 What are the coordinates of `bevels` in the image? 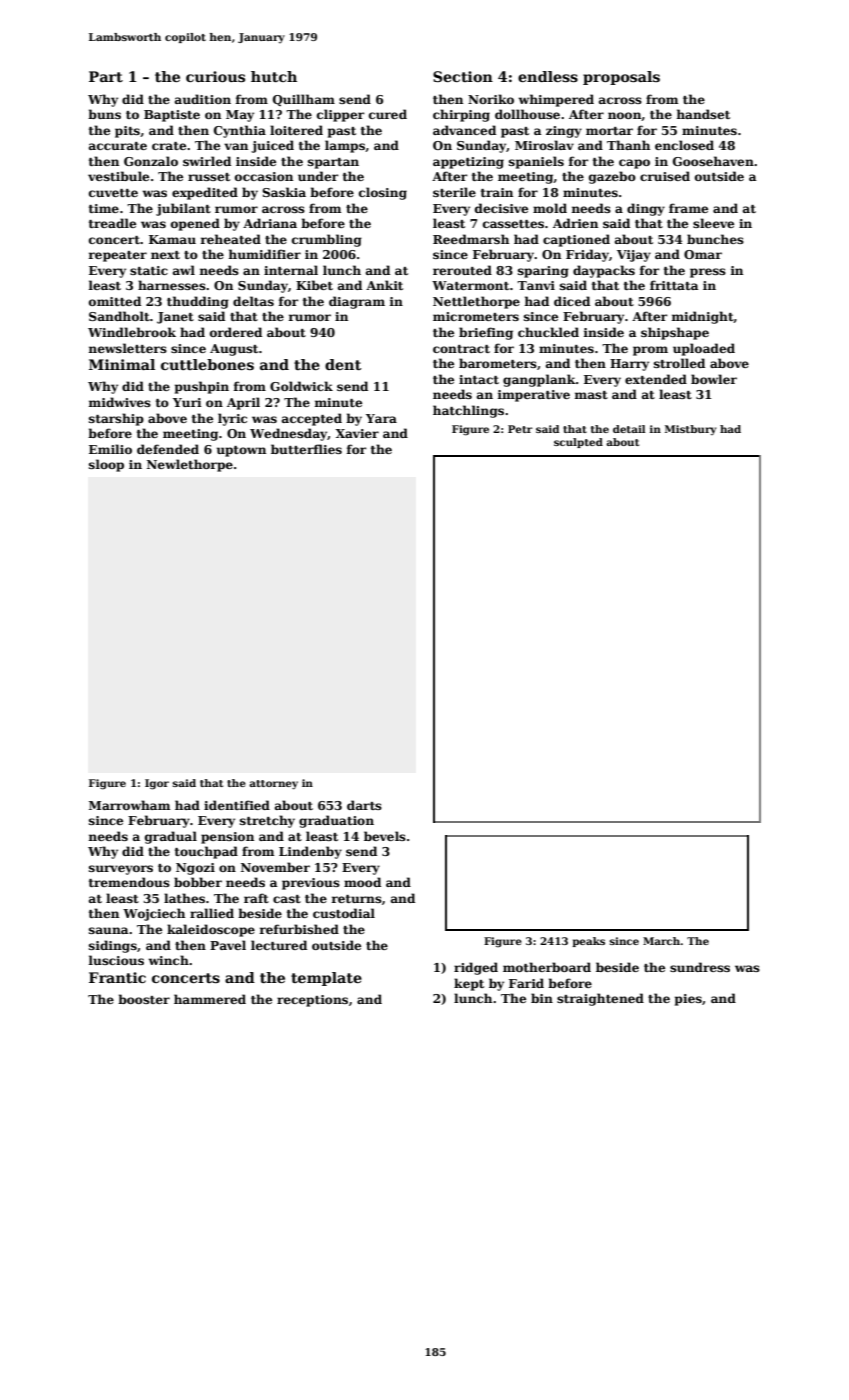 It's located at (385, 836).
